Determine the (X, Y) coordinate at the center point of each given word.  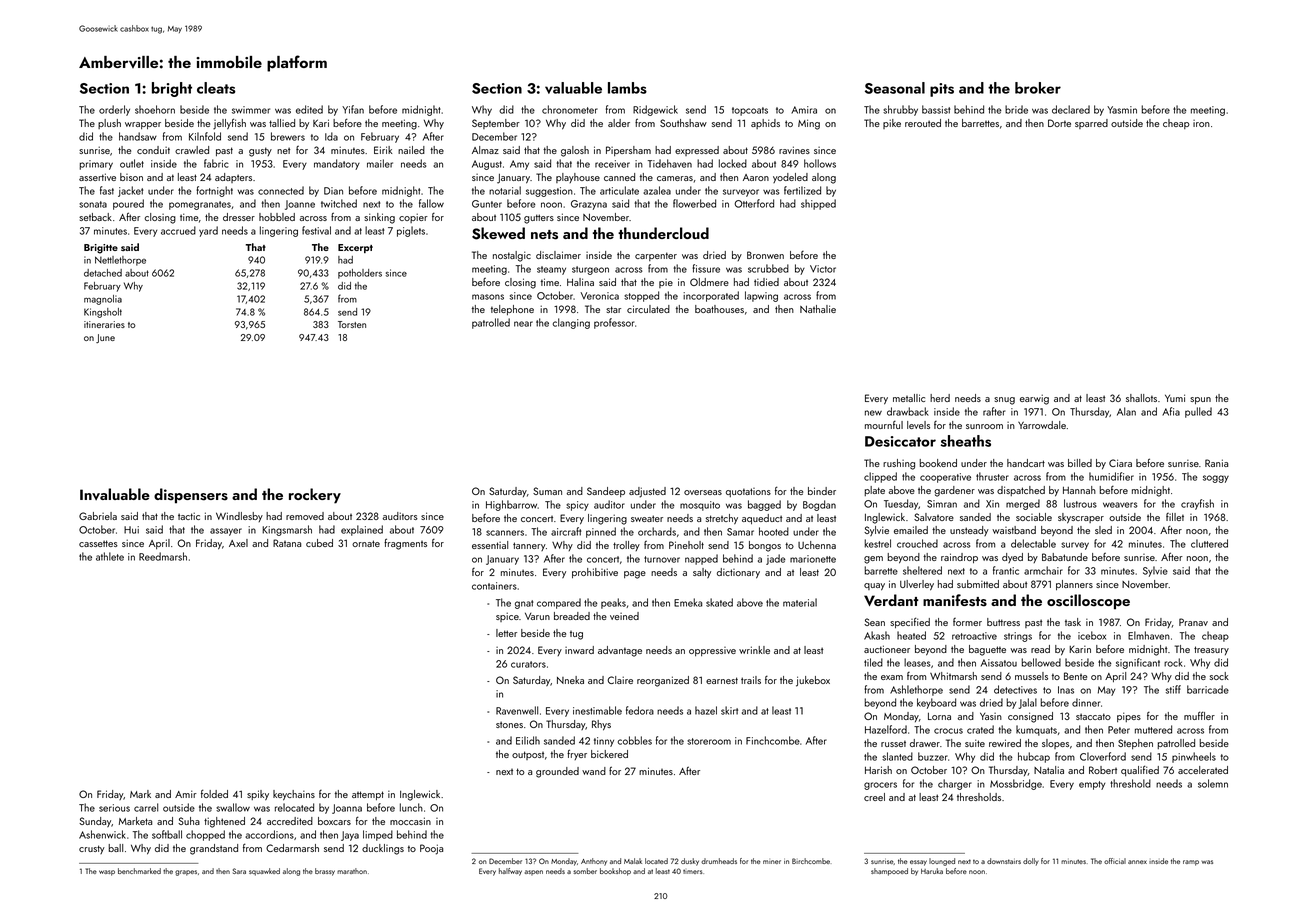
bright (172, 89)
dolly (1031, 862)
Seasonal (895, 88)
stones (509, 724)
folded (214, 793)
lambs (627, 88)
